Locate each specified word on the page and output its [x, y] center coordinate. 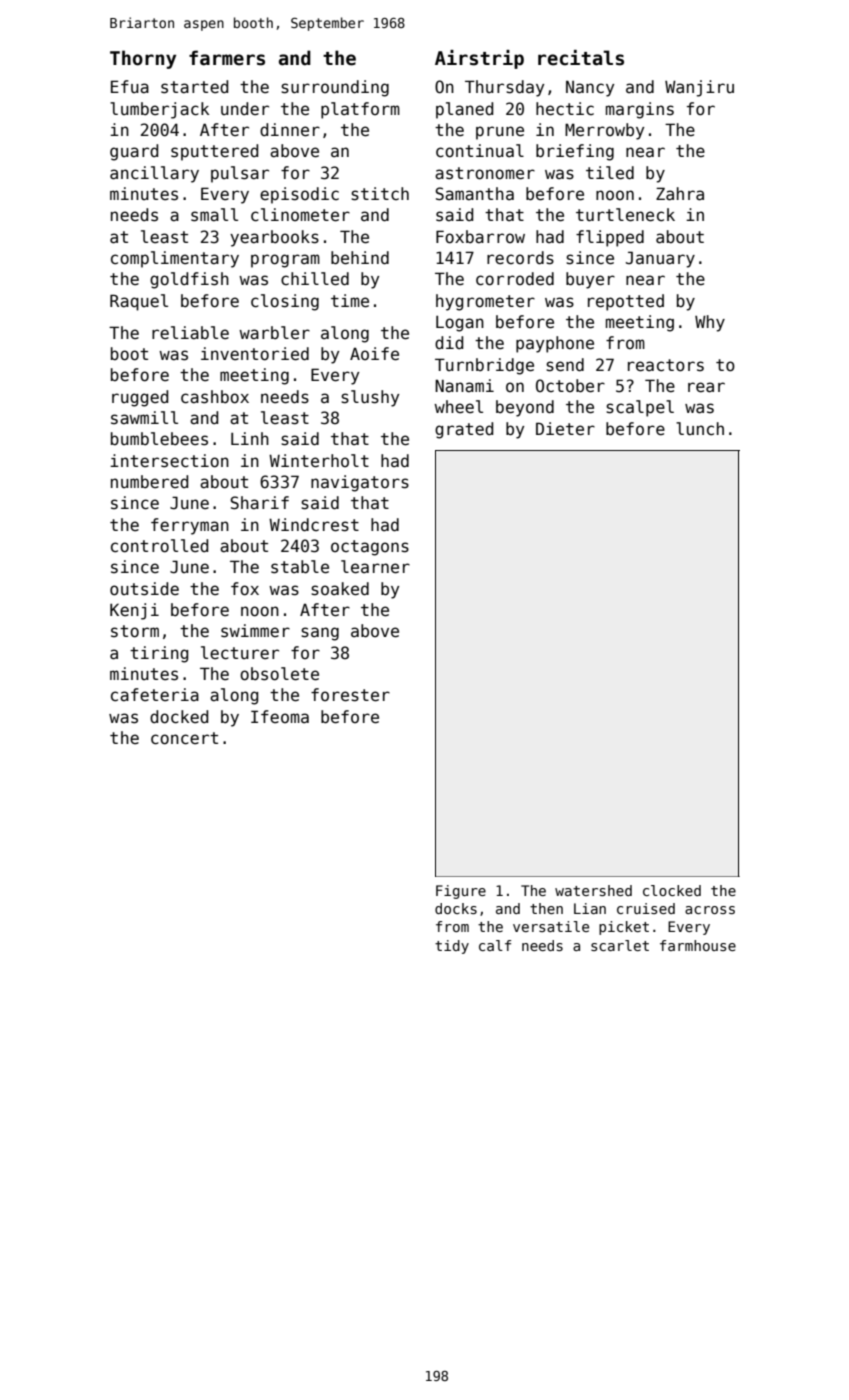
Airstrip [479, 59]
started [194, 87]
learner [375, 567]
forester [350, 695]
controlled [159, 546]
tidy [452, 947]
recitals [581, 58]
